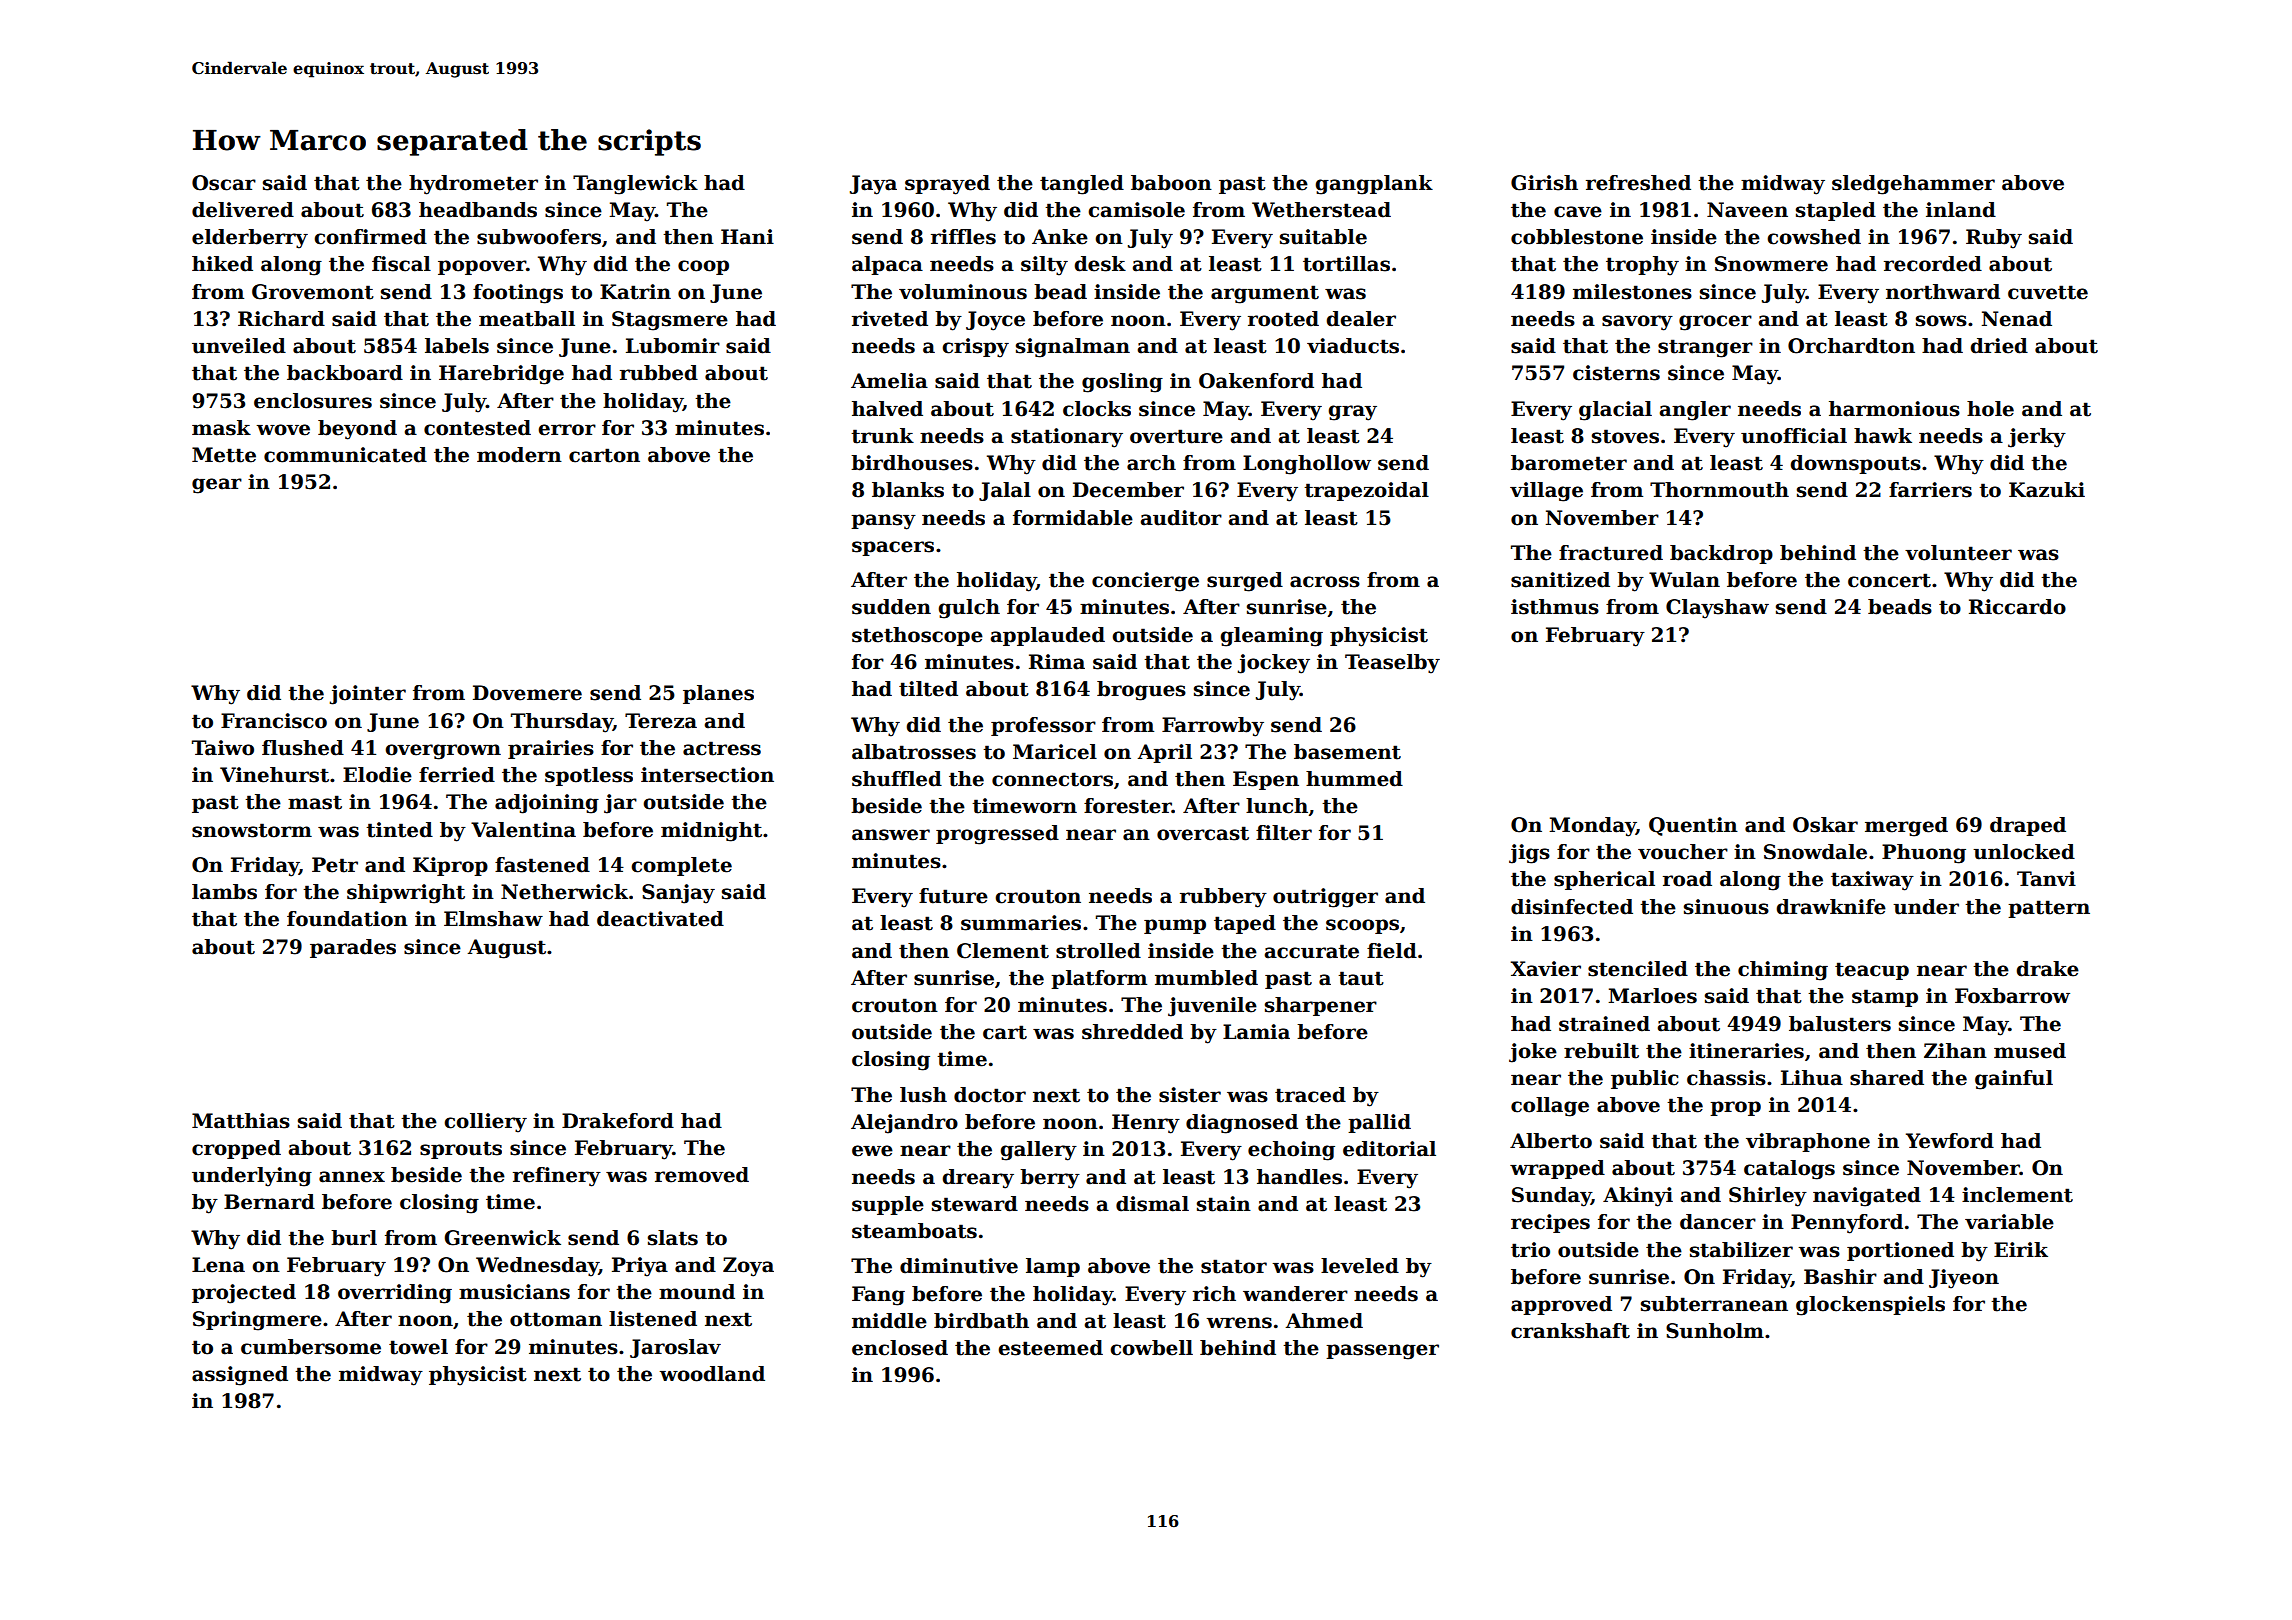 This image has width=2292, height=1620. What do you see at coordinates (1379, 1123) in the image?
I see `pallid` at bounding box center [1379, 1123].
